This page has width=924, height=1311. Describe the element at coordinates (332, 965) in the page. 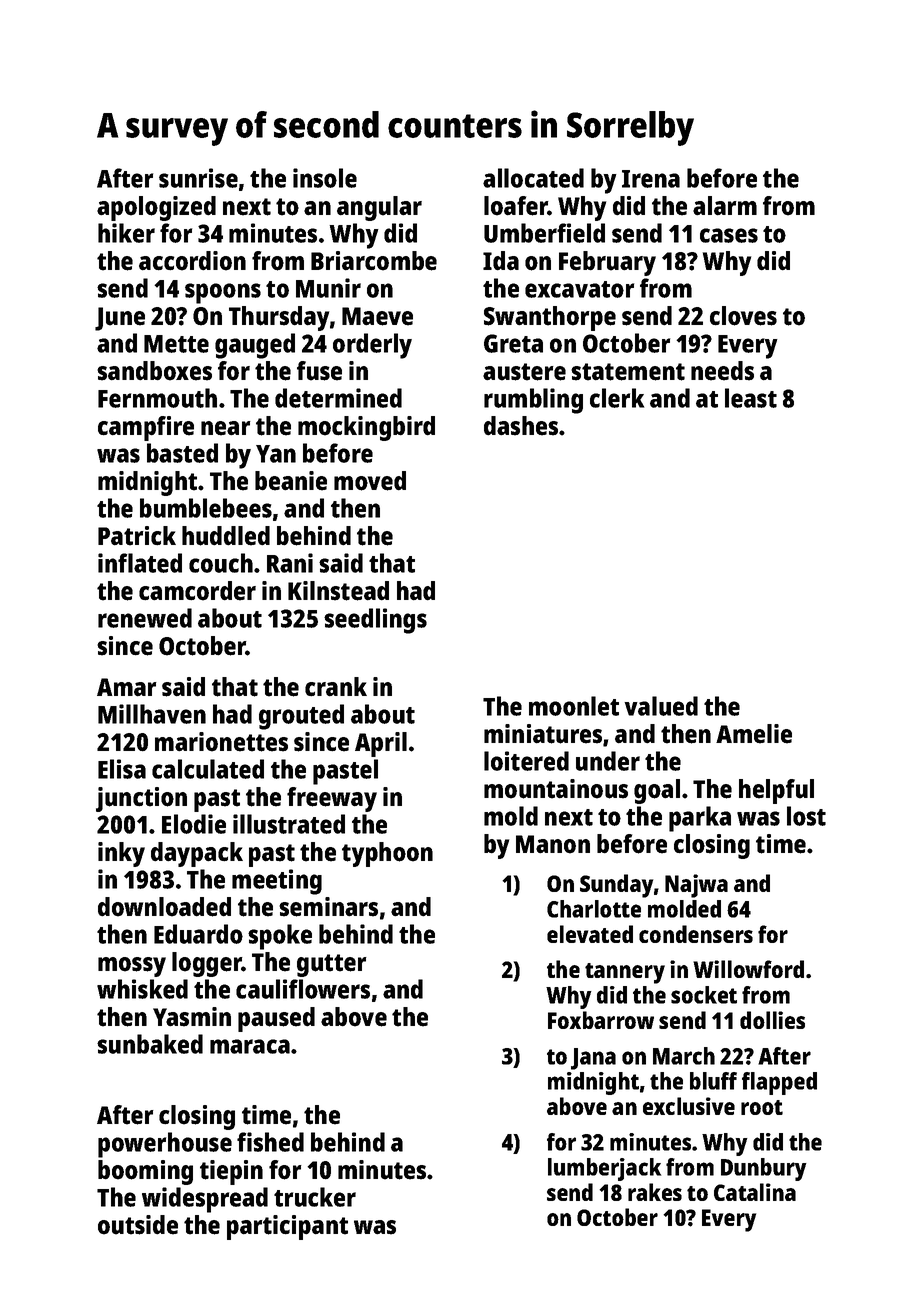

I see `gutter` at that location.
